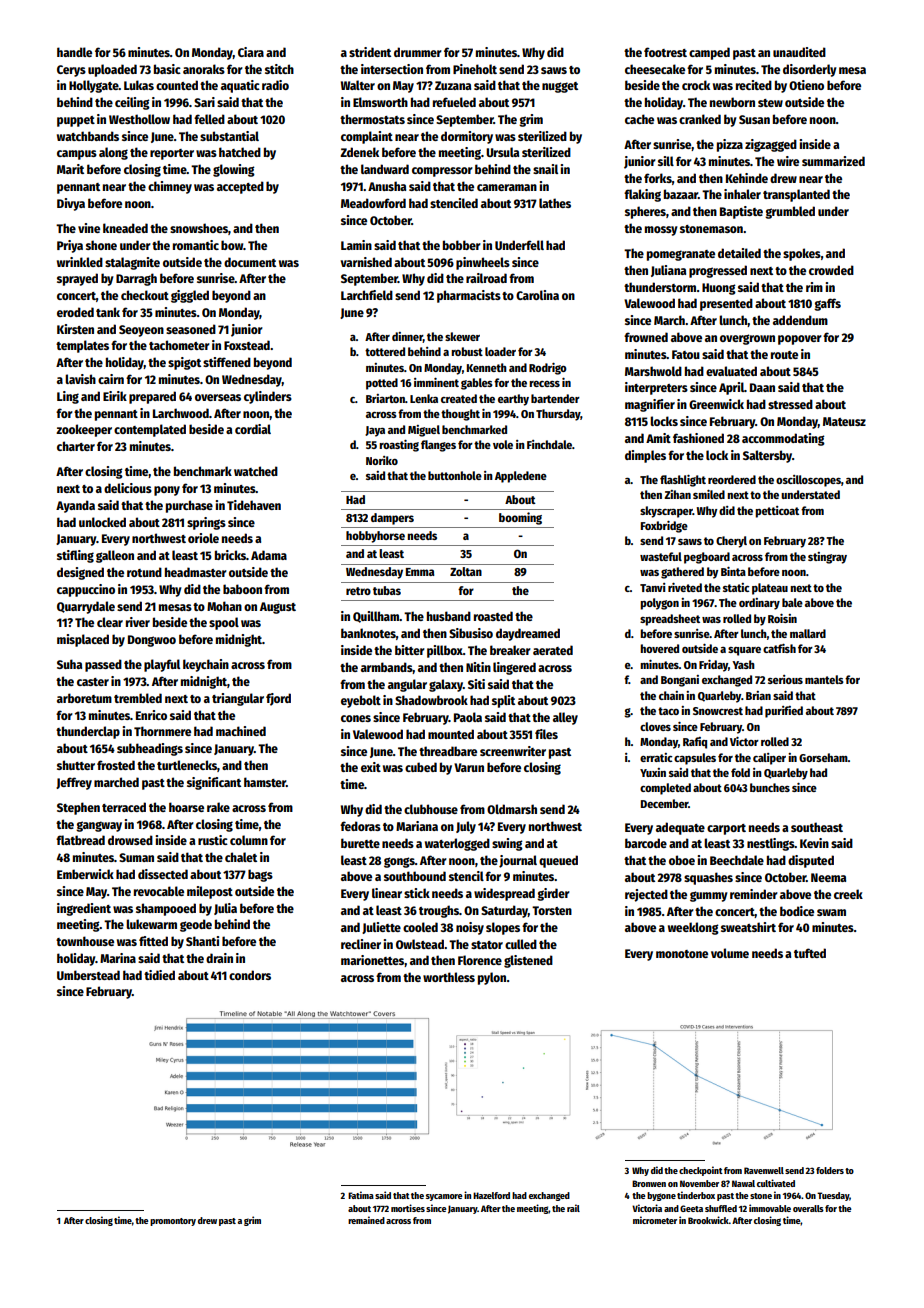 This screenshot has height=1308, width=924. Describe the element at coordinates (278, 699) in the screenshot. I see `fjord` at that location.
